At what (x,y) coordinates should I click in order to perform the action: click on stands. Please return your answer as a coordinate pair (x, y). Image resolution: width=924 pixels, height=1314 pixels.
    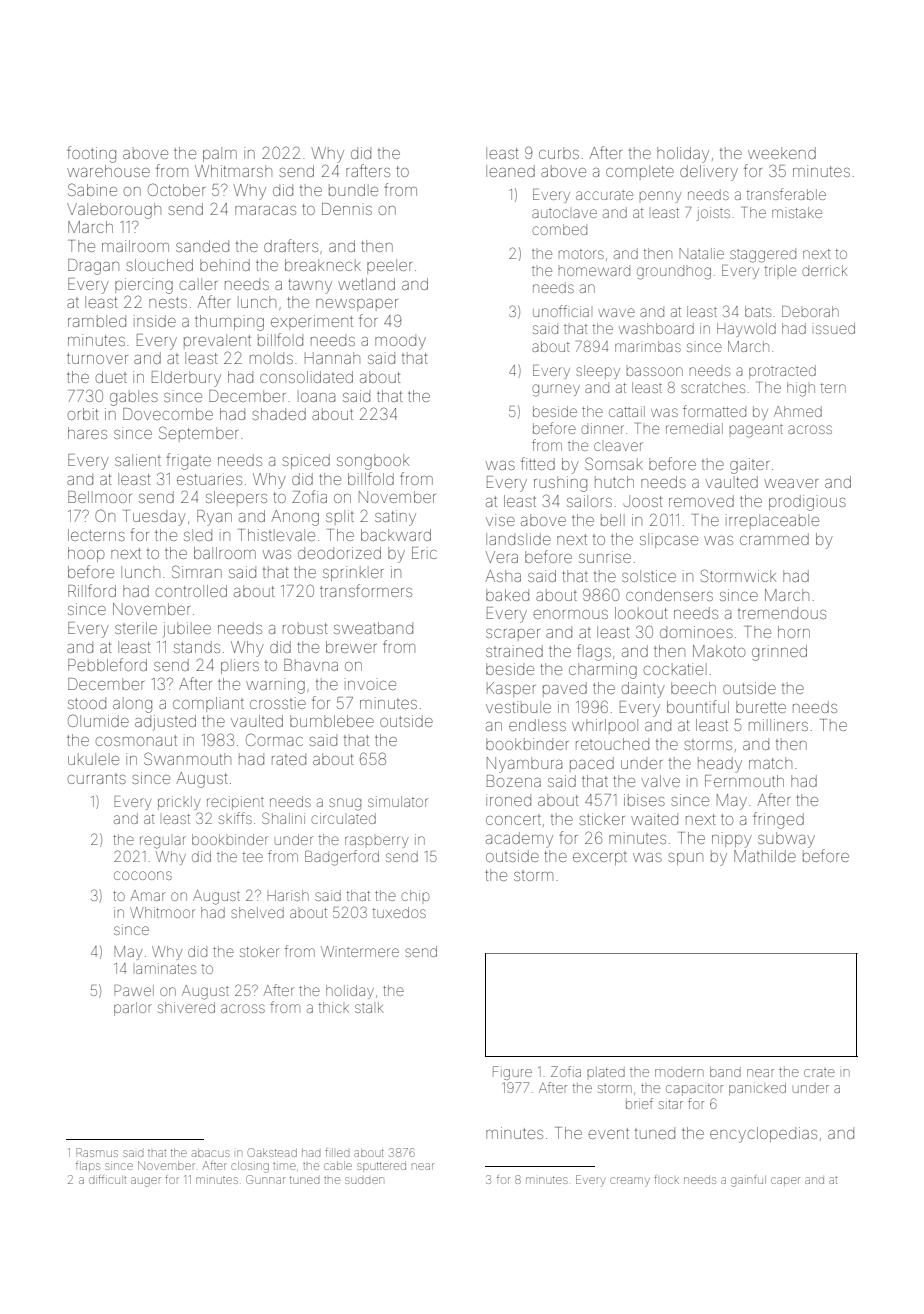
    Looking at the image, I should click on (197, 647).
